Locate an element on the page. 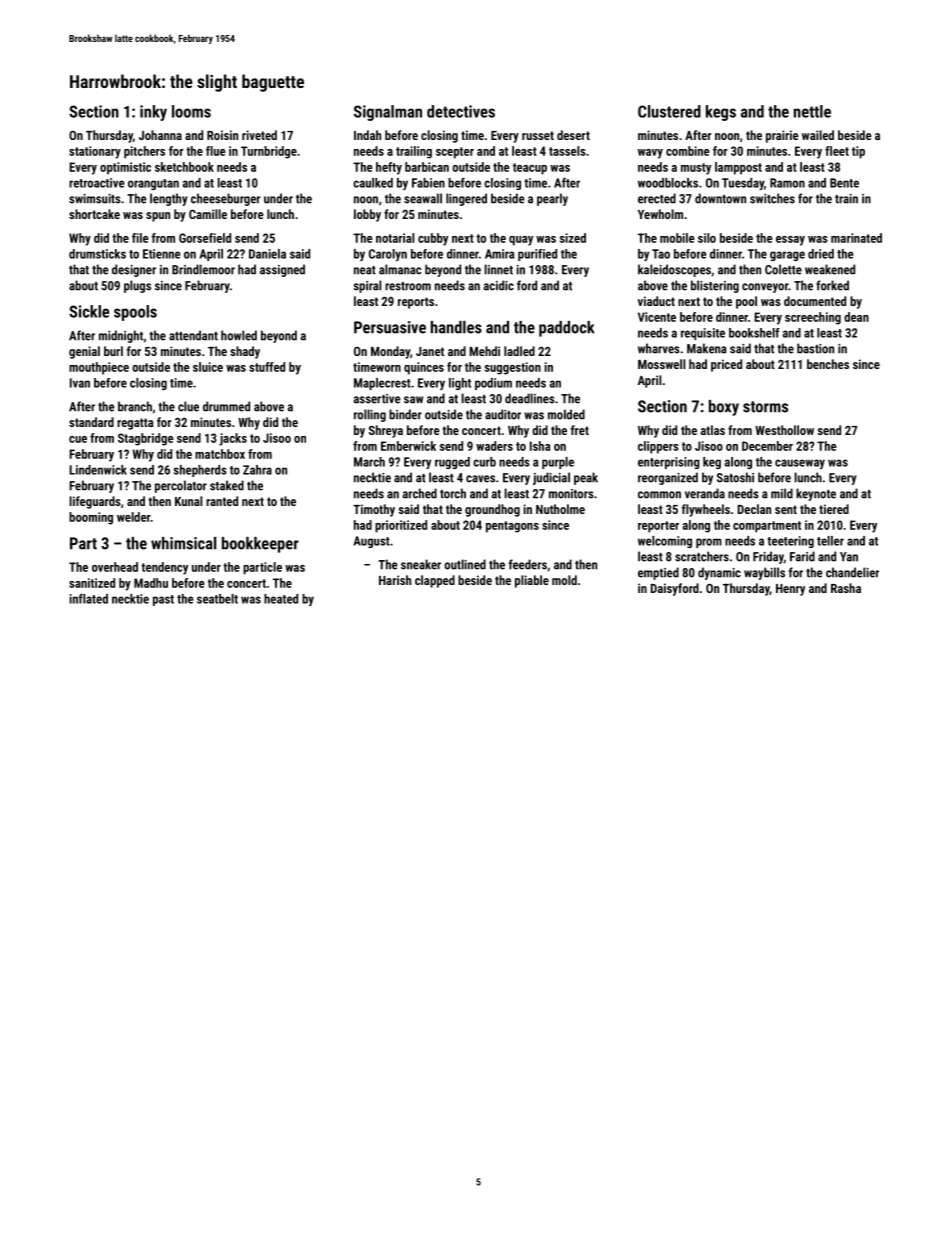 The height and width of the document is (1233, 952). nettle is located at coordinates (812, 111).
